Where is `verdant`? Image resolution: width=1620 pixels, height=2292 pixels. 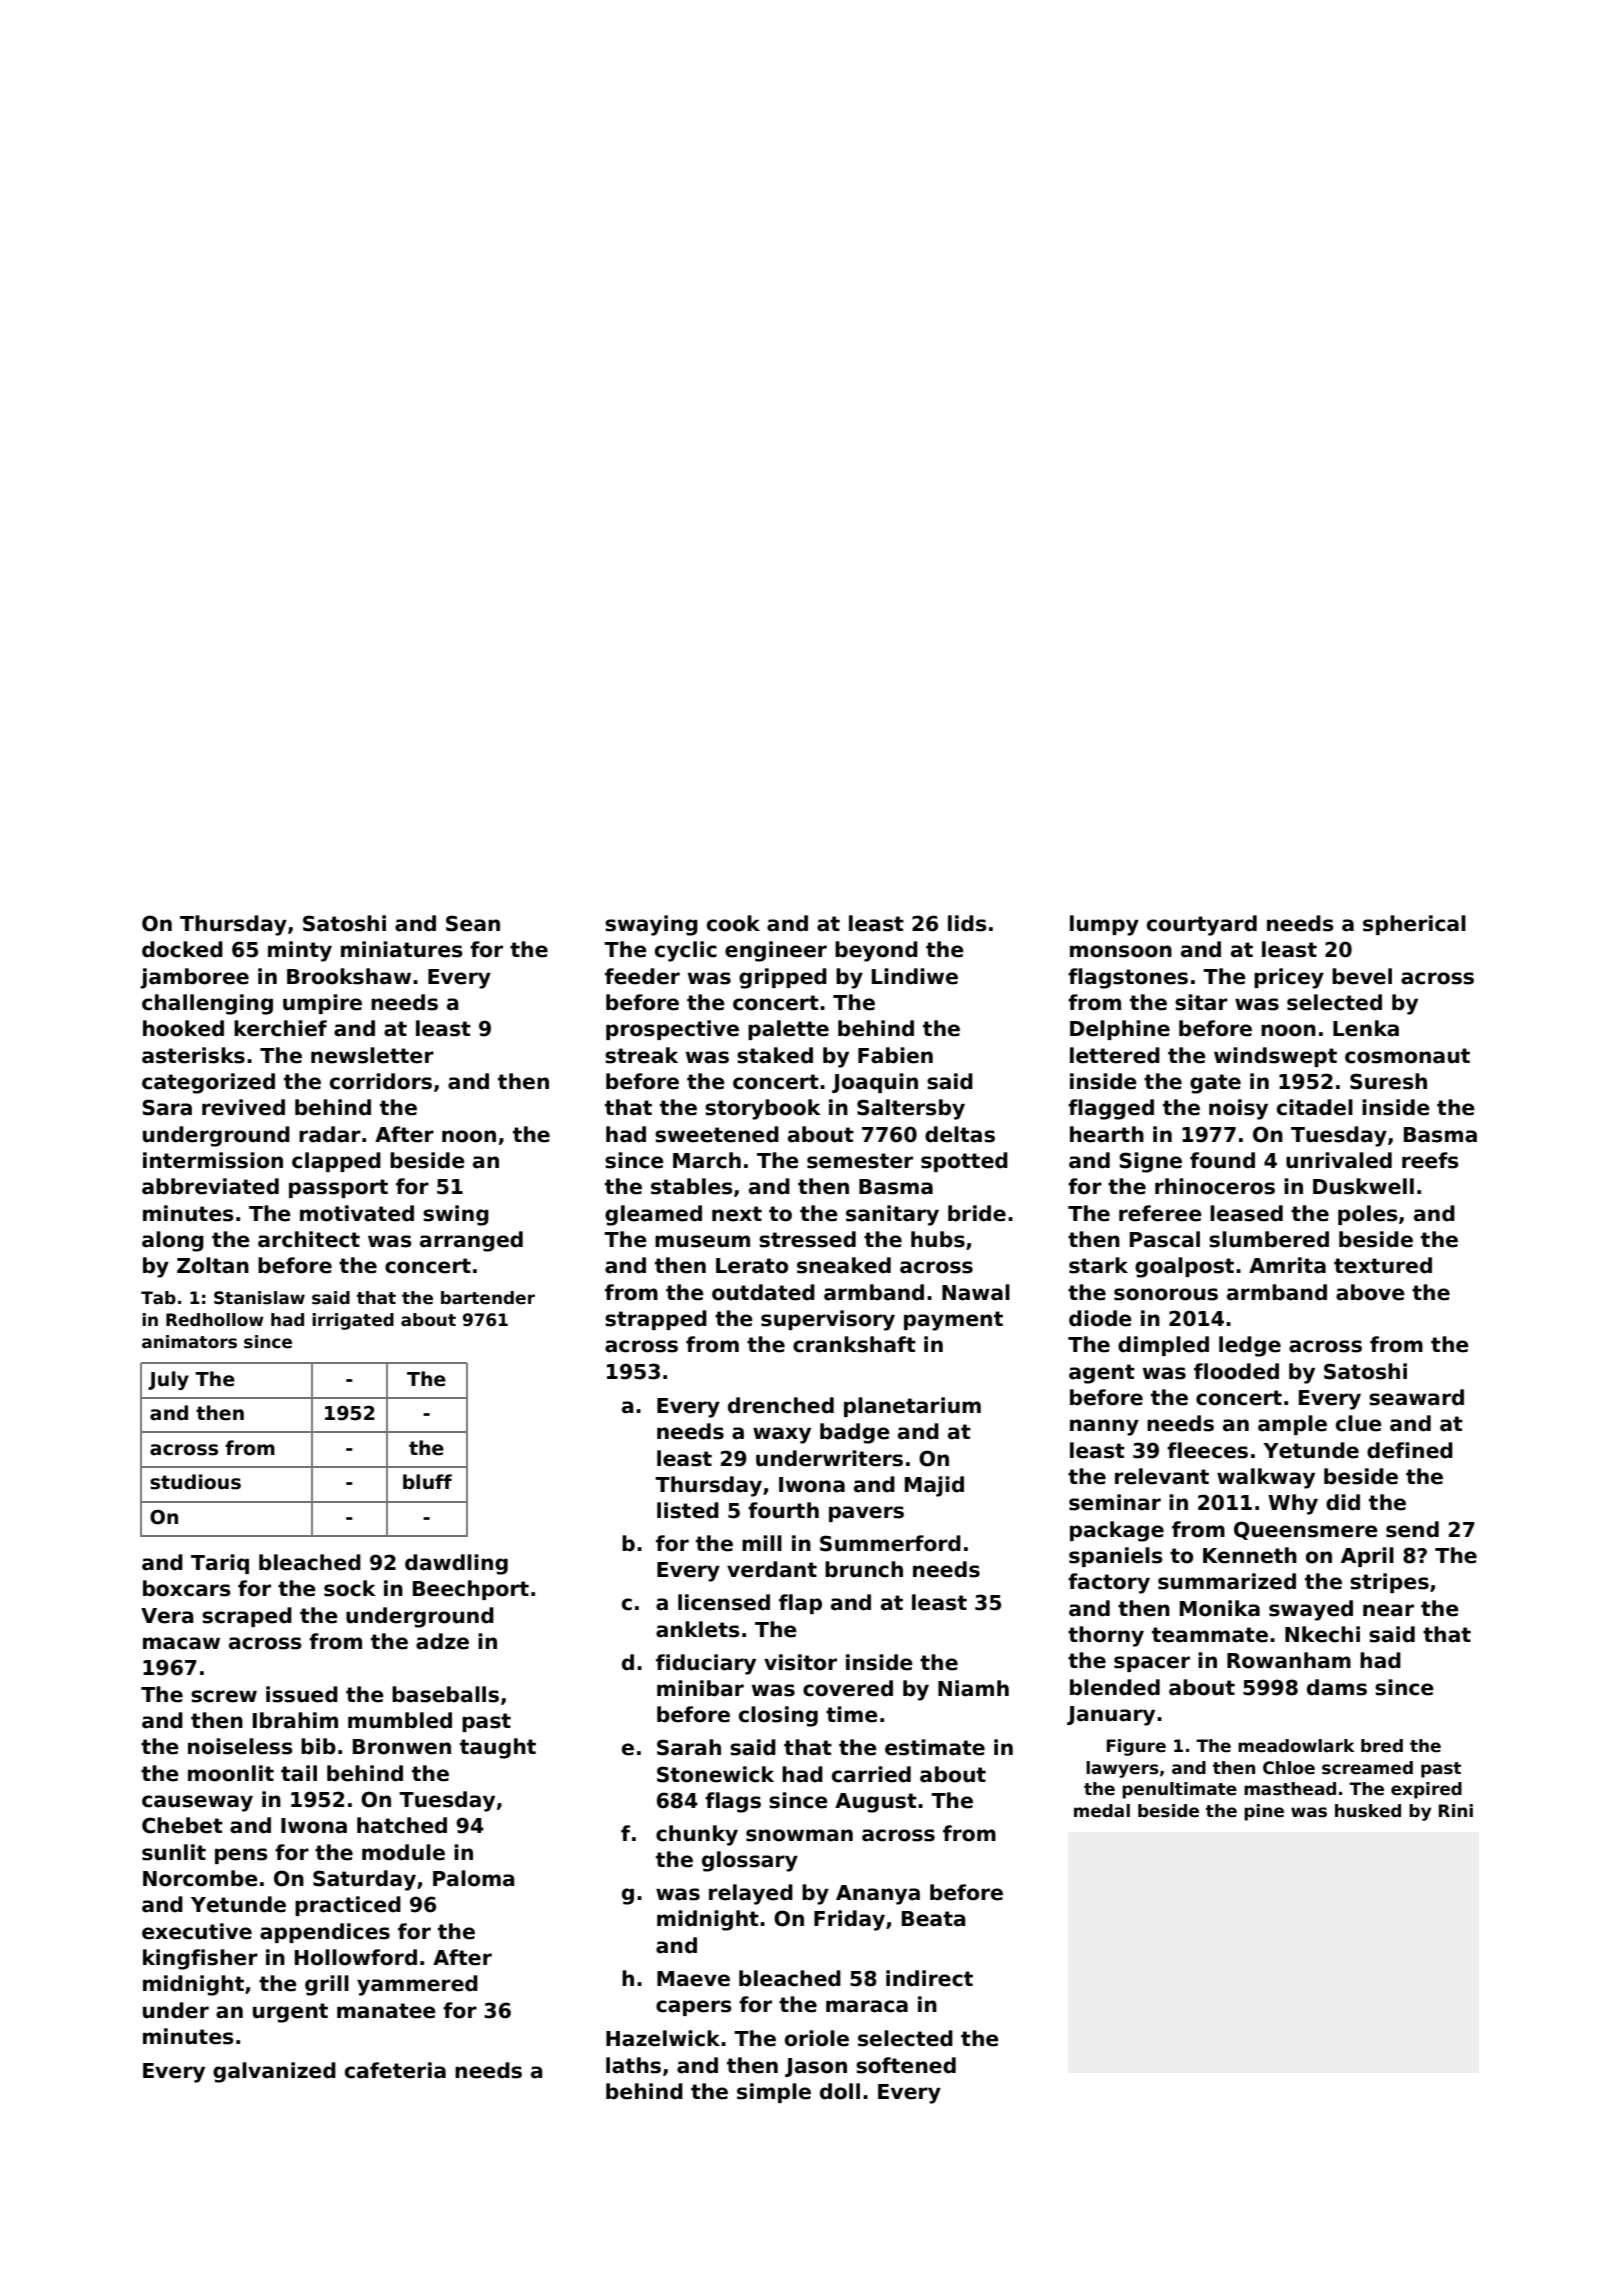 verdant is located at coordinates (772, 1569).
